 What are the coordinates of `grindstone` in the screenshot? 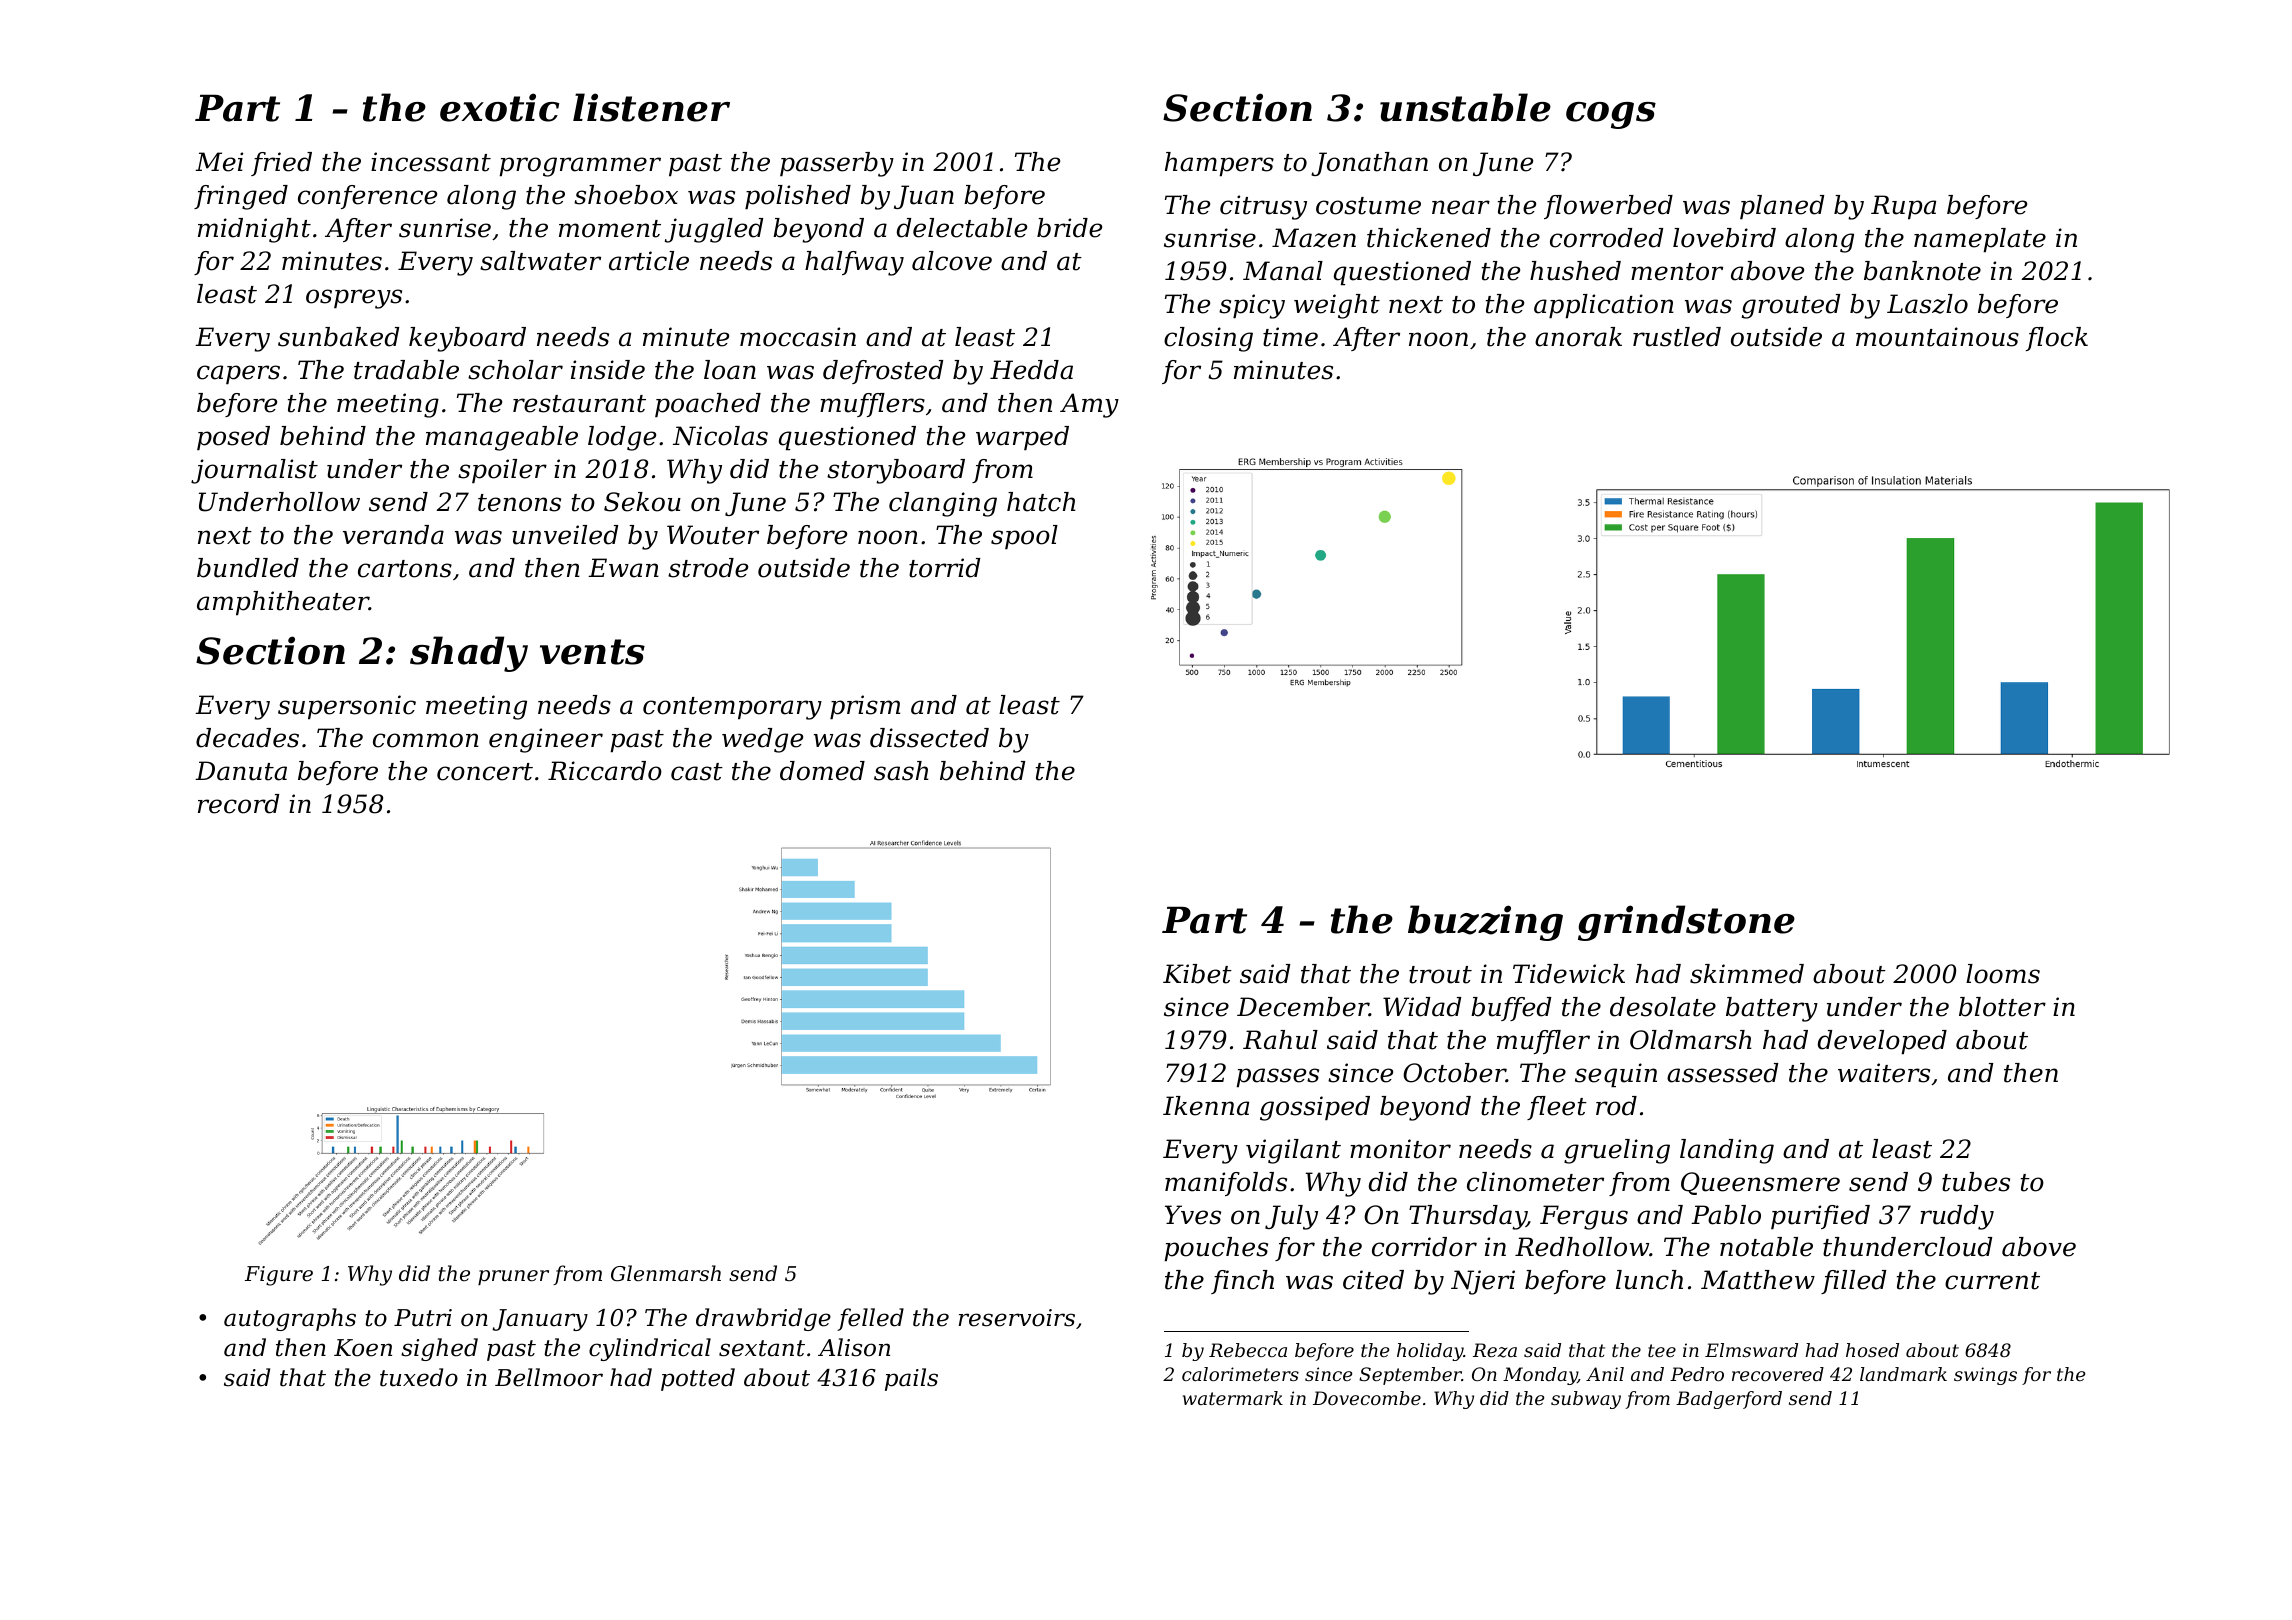 It's located at (1686, 923).
